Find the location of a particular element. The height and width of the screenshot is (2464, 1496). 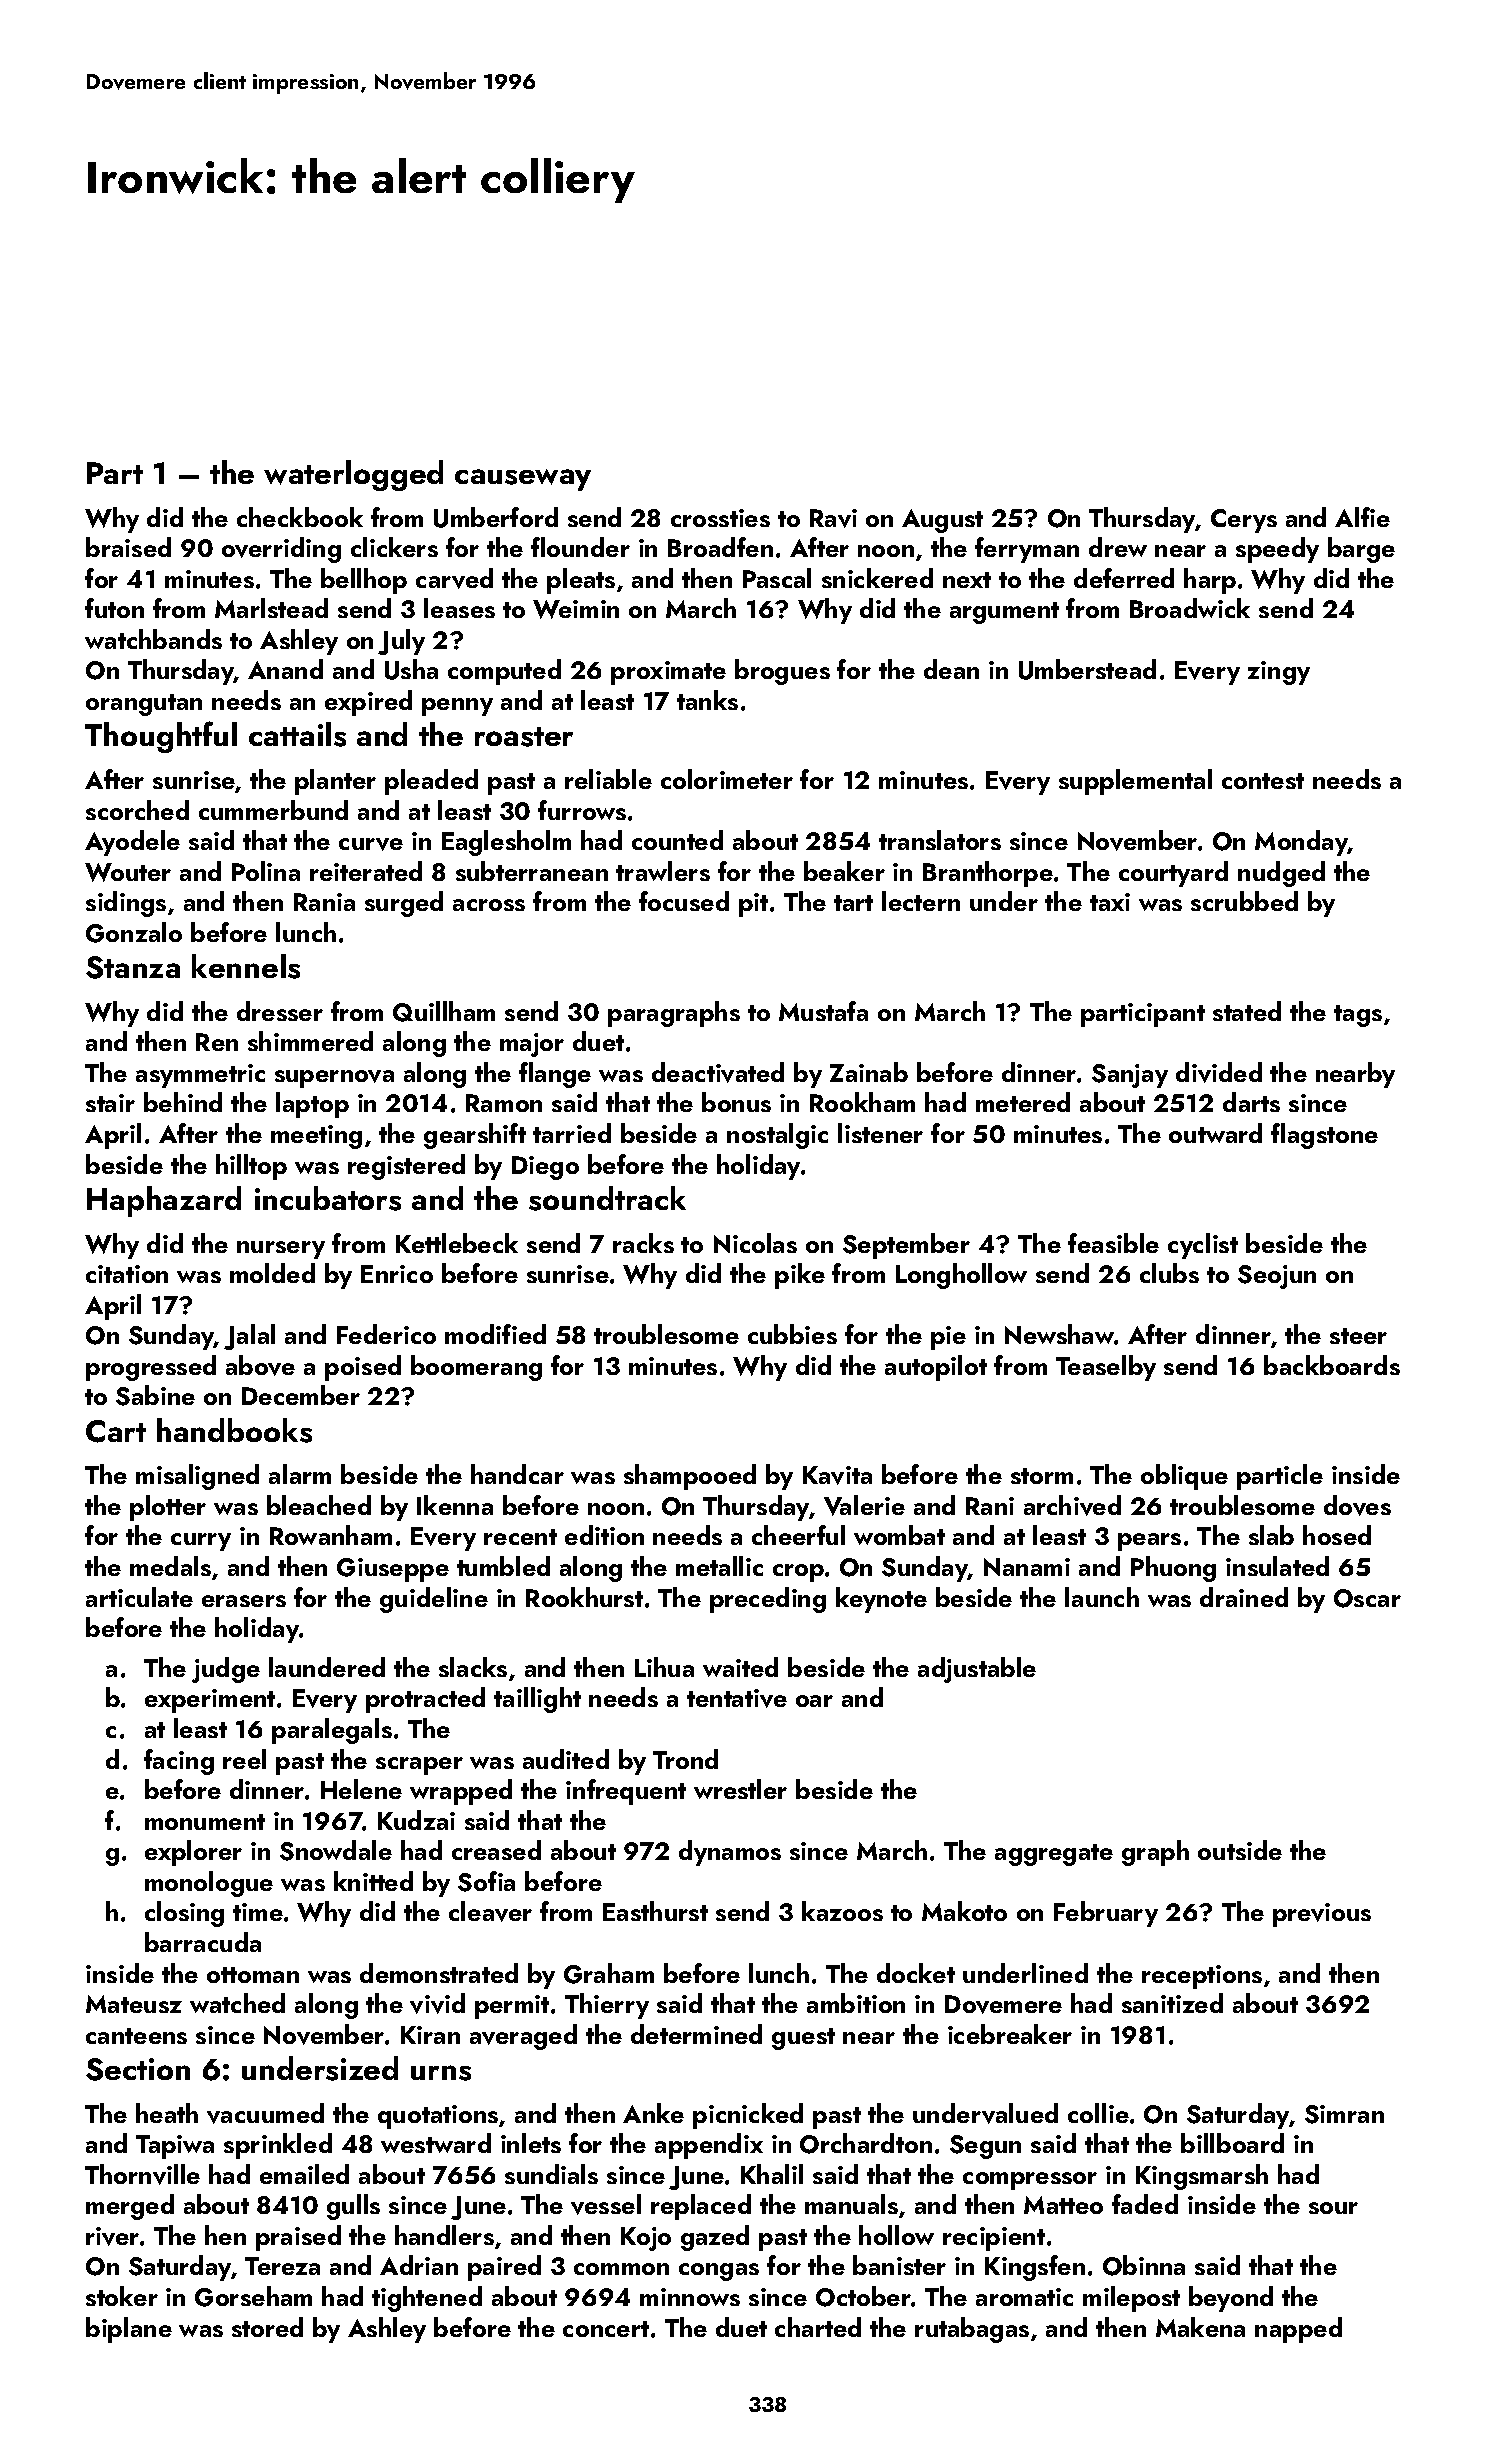

Makena is located at coordinates (1200, 2327).
